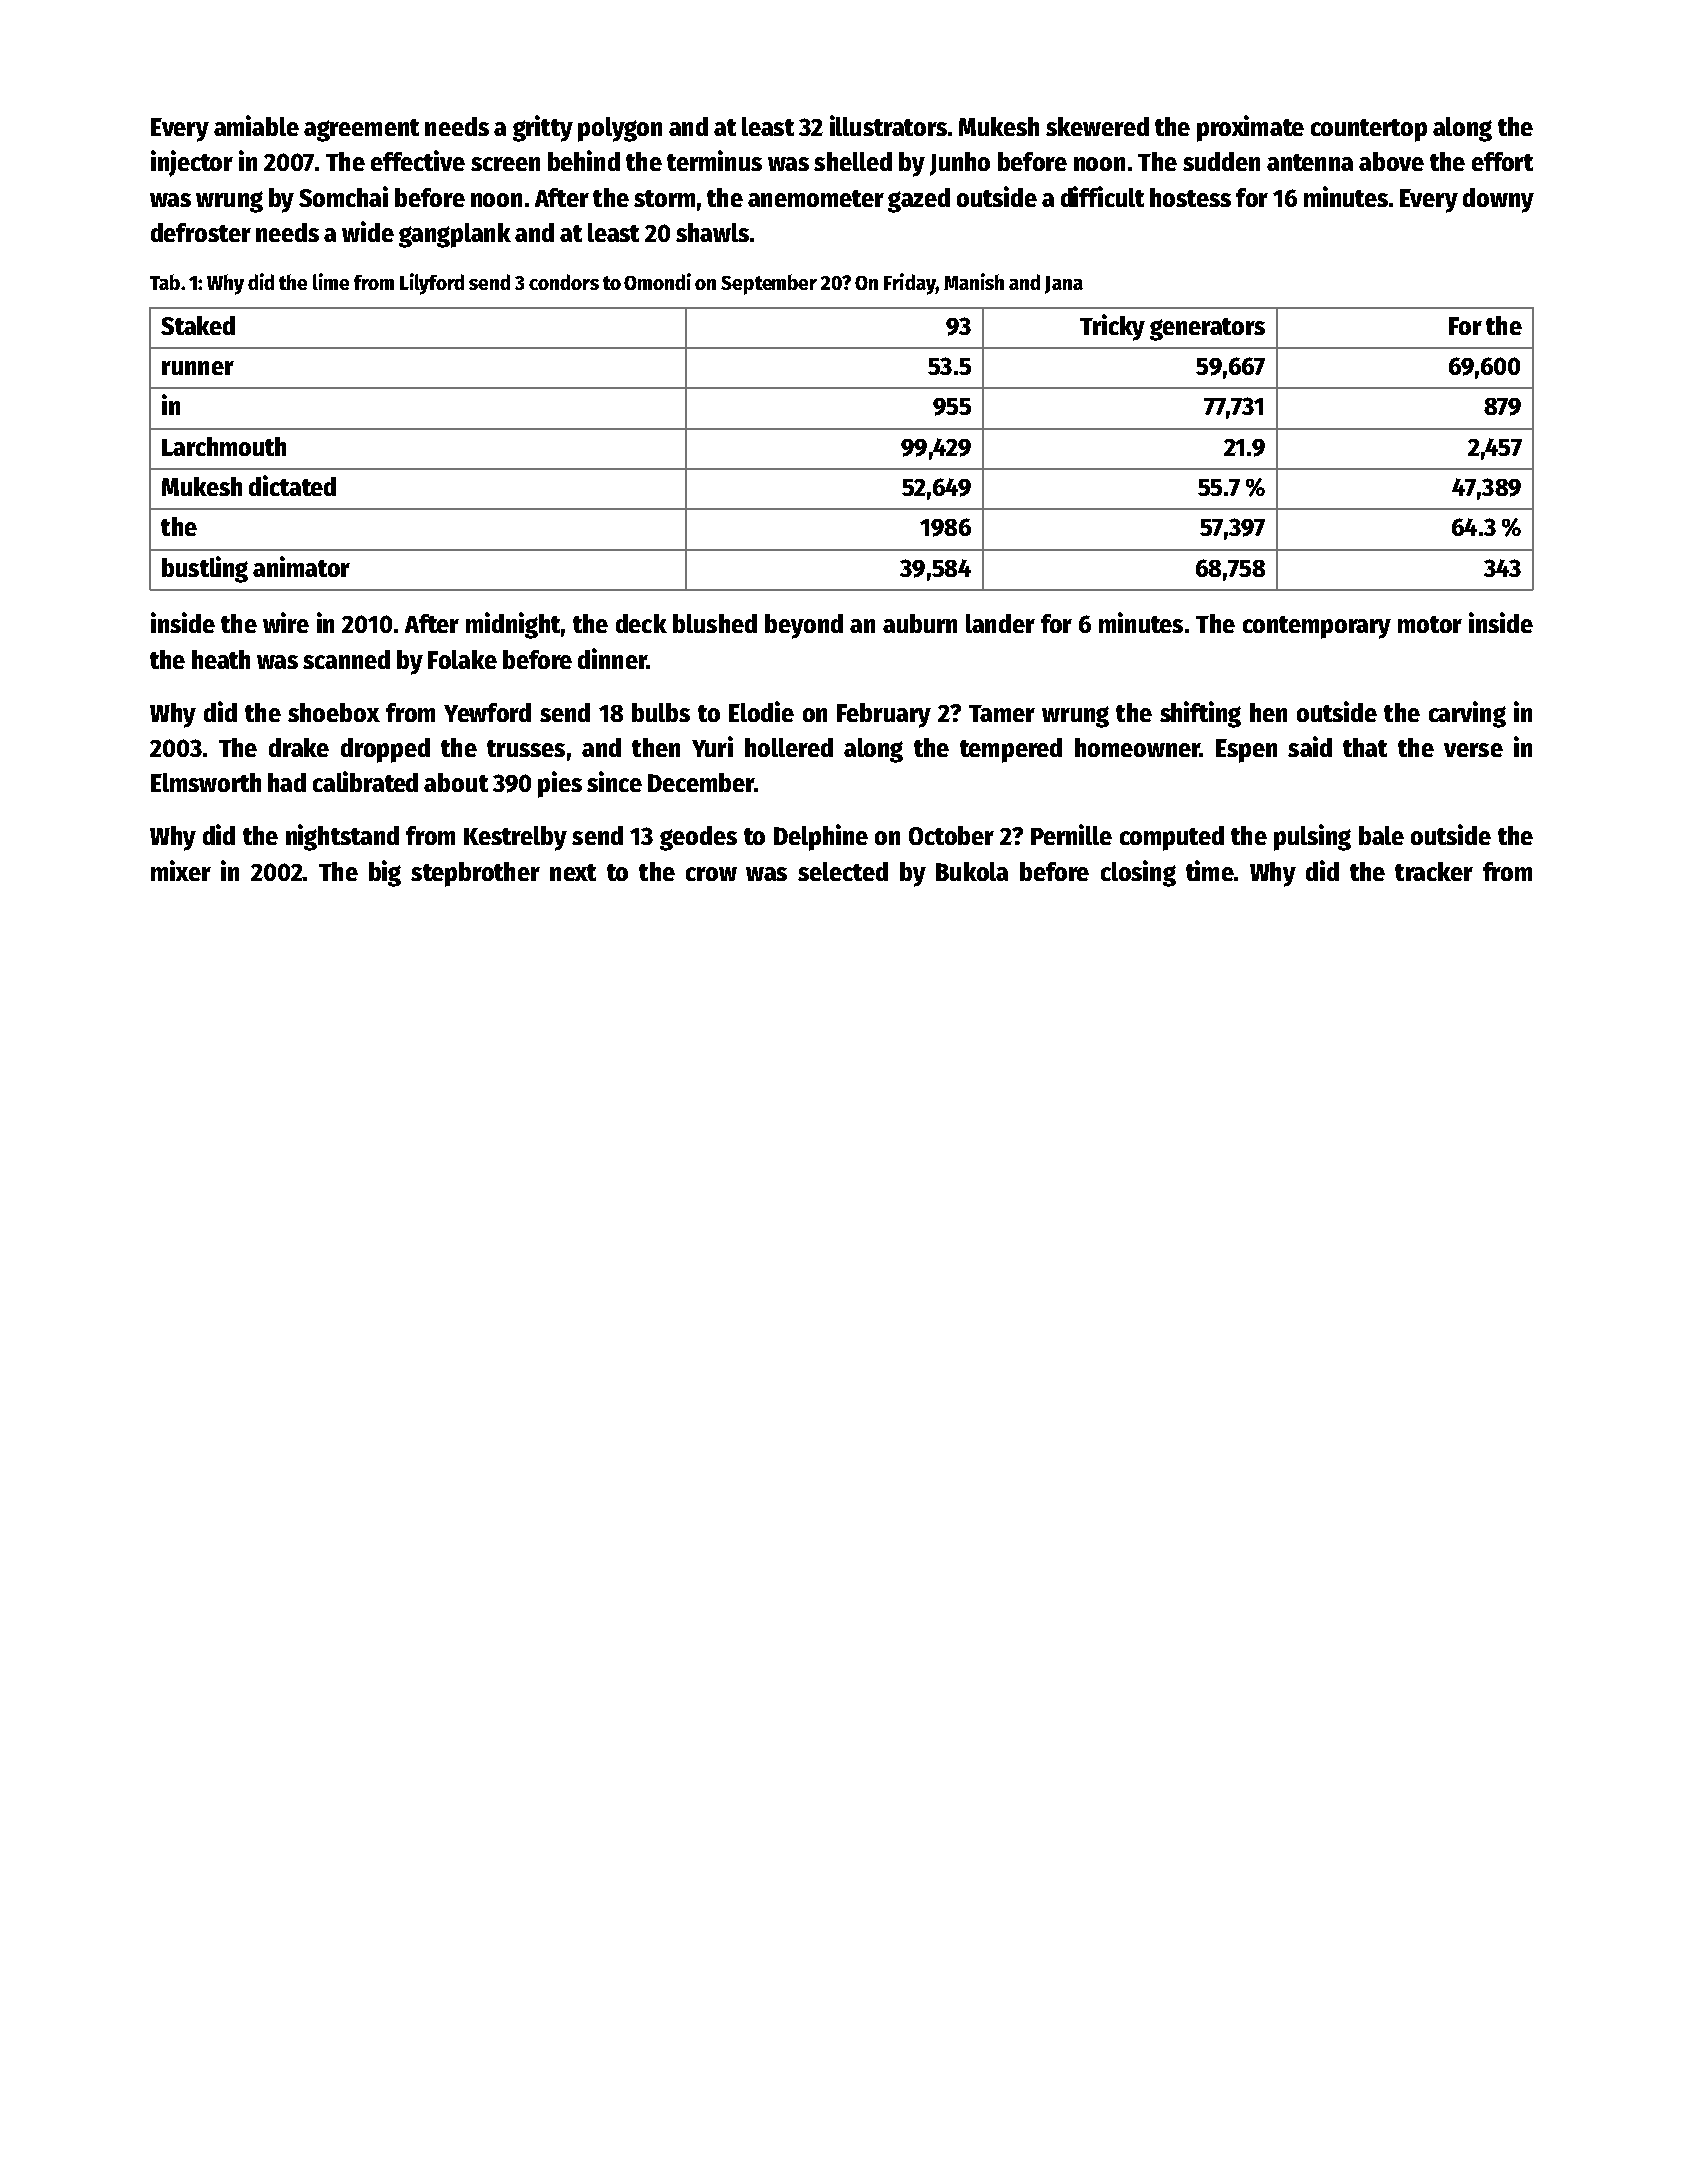  What do you see at coordinates (920, 623) in the document?
I see `auburn` at bounding box center [920, 623].
